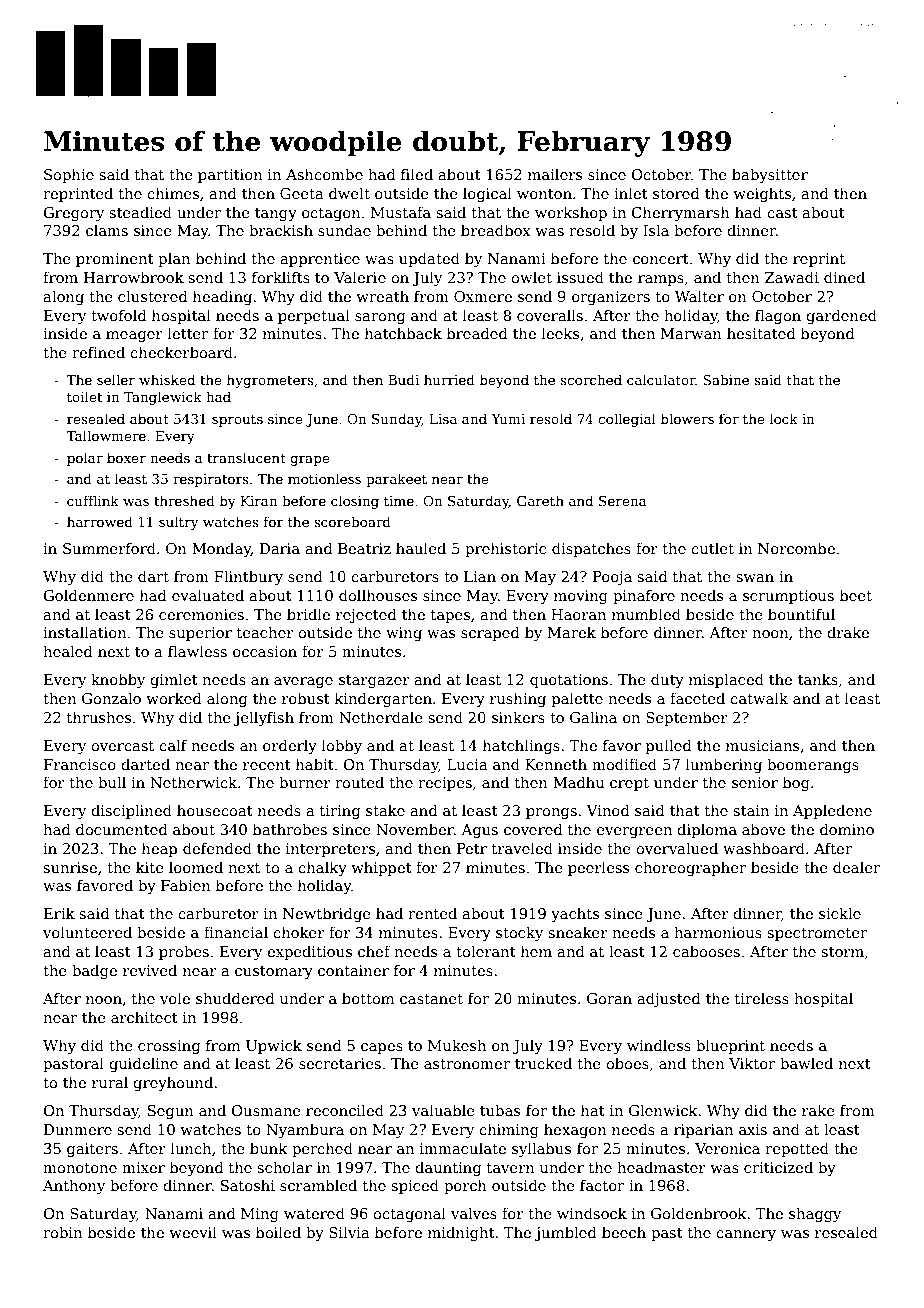 Image resolution: width=924 pixels, height=1308 pixels. What do you see at coordinates (486, 951) in the screenshot?
I see `tolerant` at bounding box center [486, 951].
